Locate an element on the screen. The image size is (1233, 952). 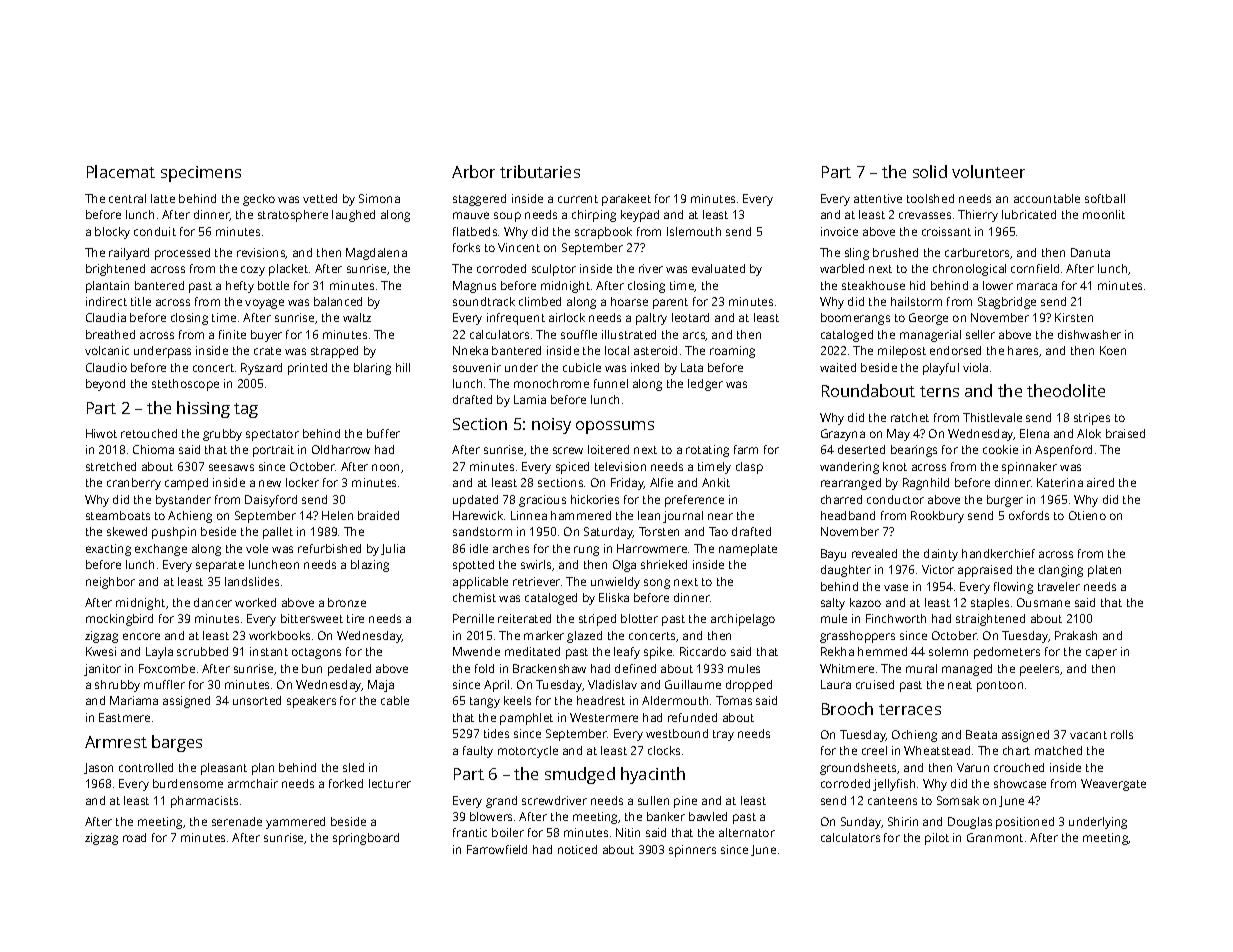
refunded is located at coordinates (692, 717).
